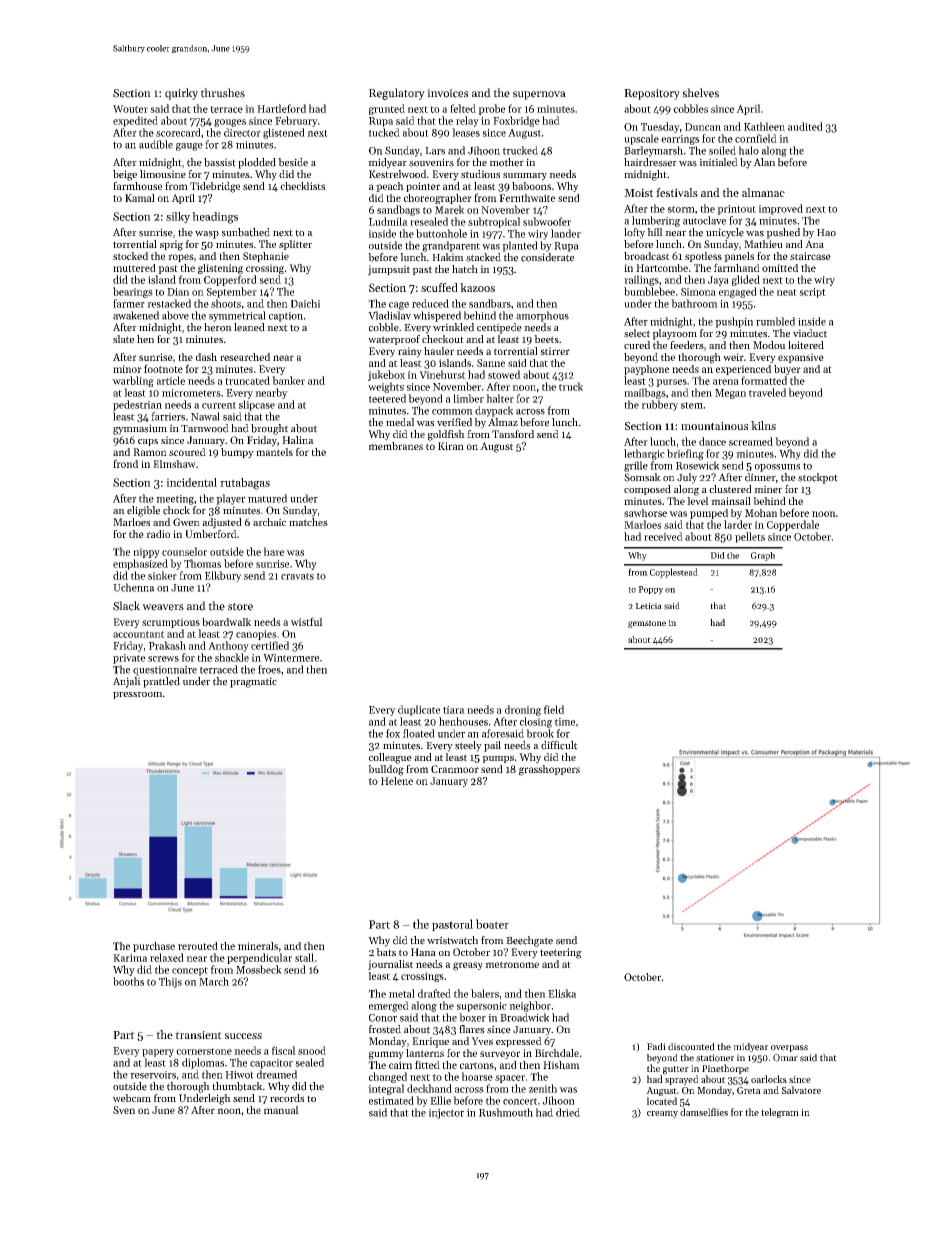 Image resolution: width=952 pixels, height=1233 pixels. Describe the element at coordinates (647, 624) in the document. I see `gemstone` at that location.
